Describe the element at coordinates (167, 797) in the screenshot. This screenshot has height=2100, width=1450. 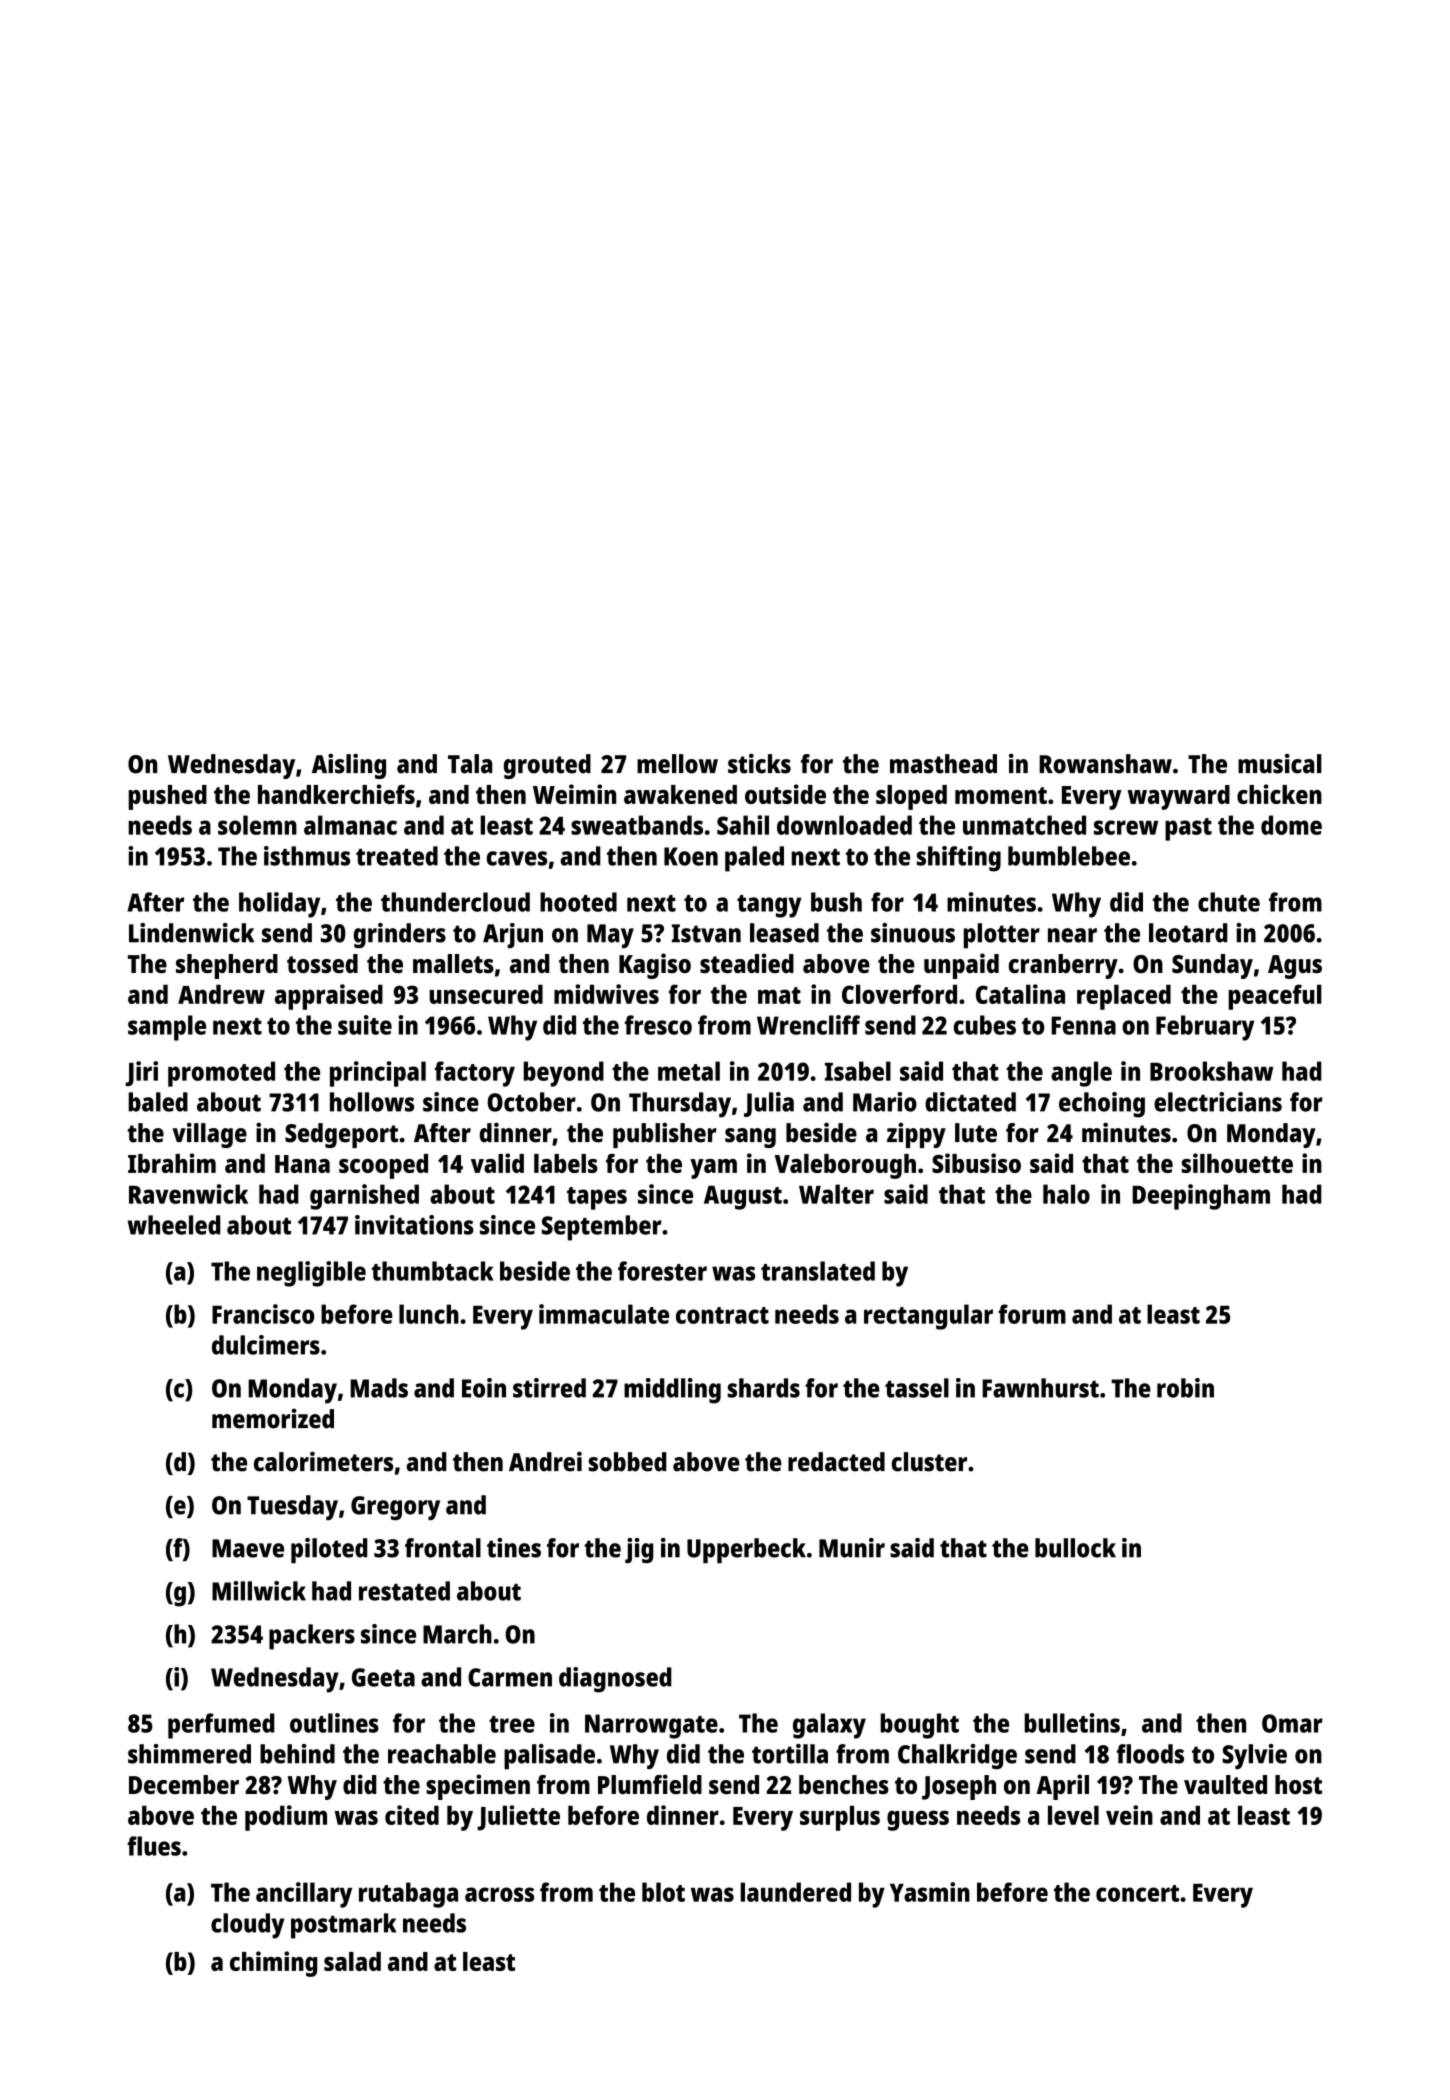
I see `pushed` at that location.
